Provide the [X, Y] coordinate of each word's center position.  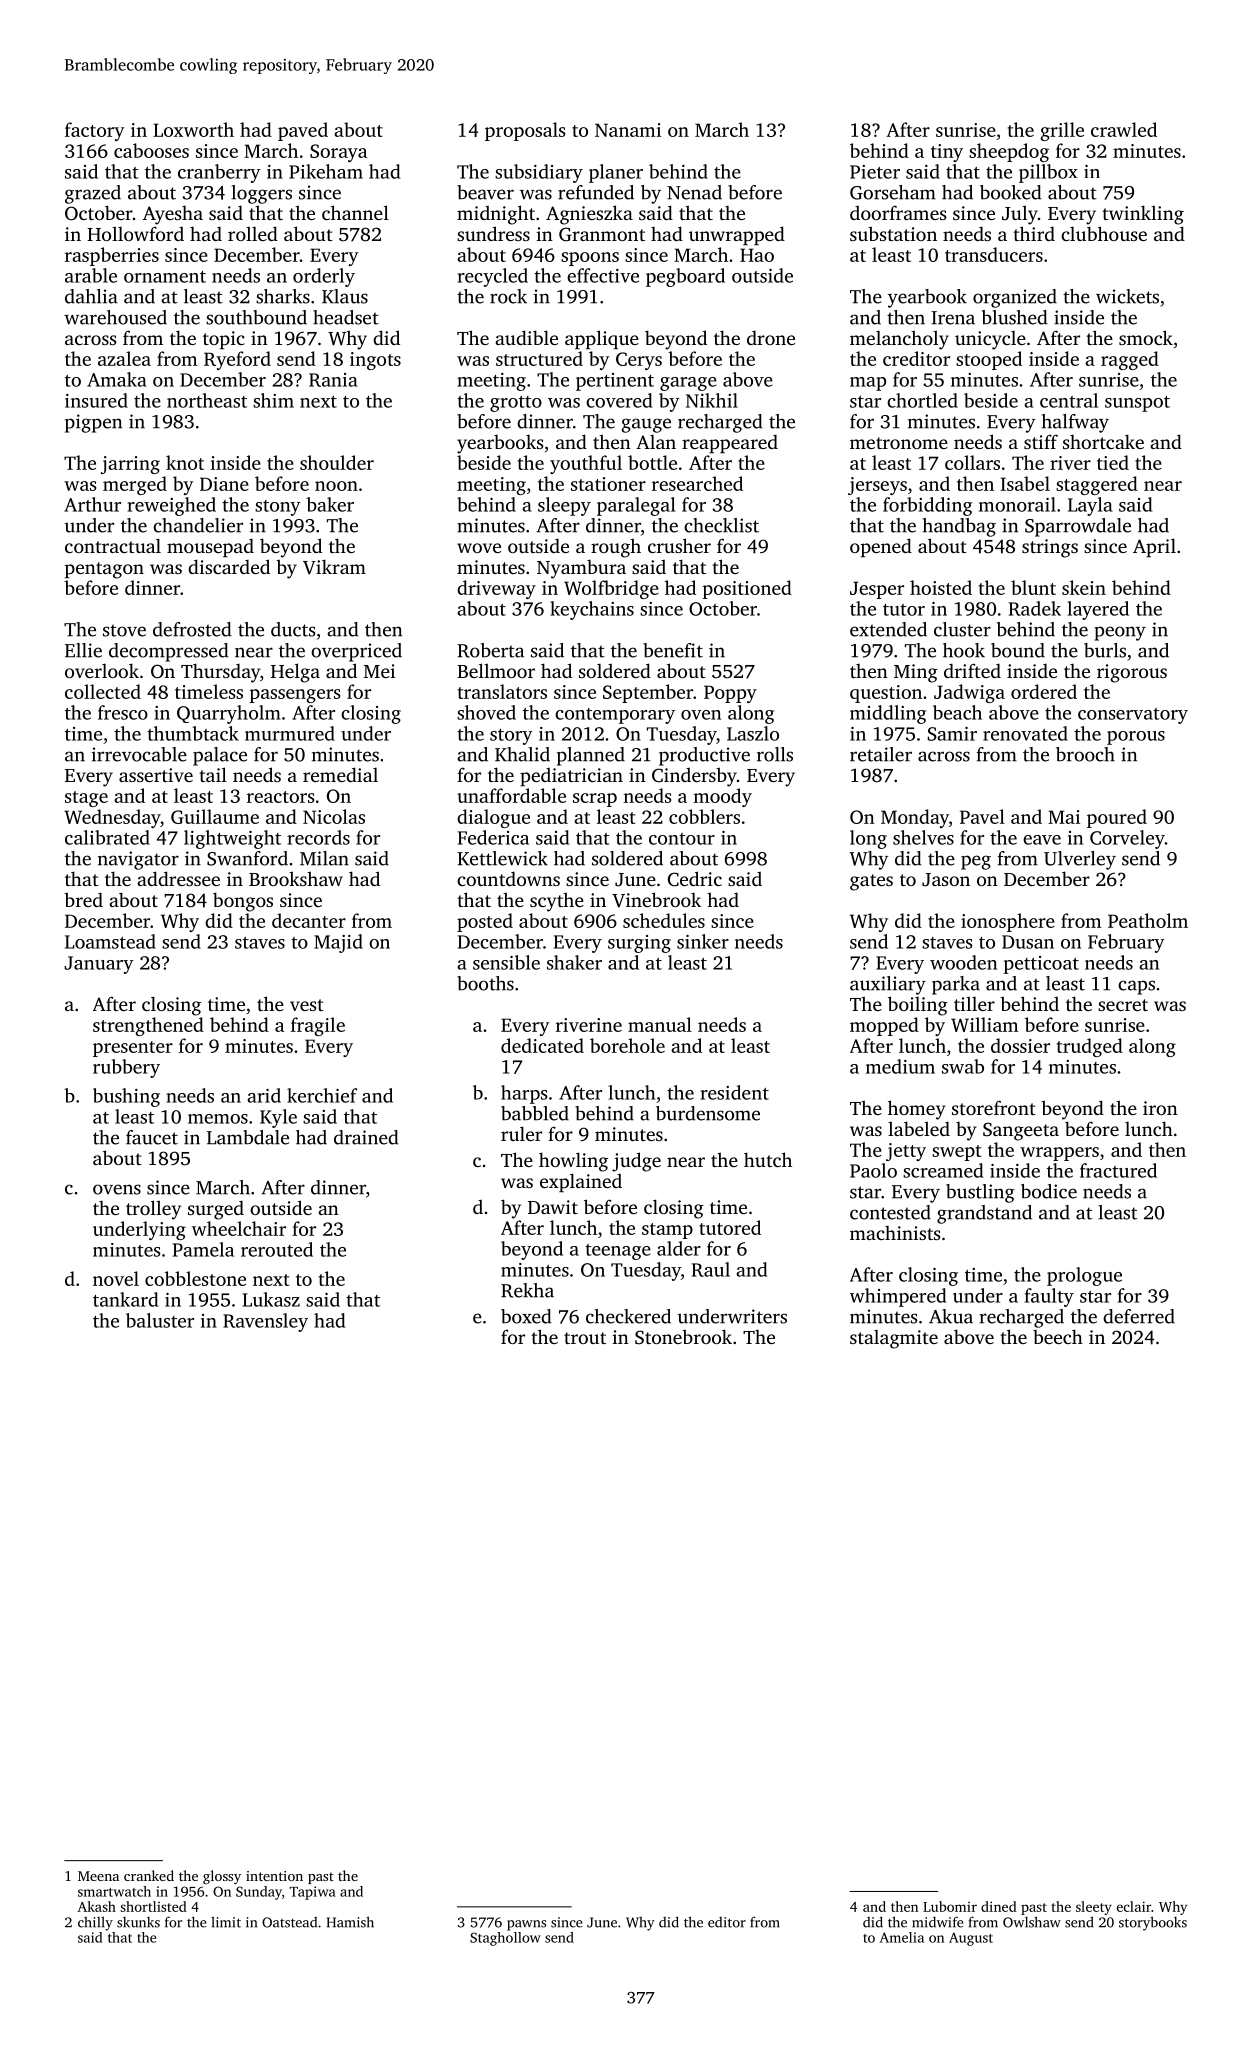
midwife [937, 1922]
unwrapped [737, 235]
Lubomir [950, 1906]
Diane [224, 484]
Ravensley [265, 1322]
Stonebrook [683, 1337]
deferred [1139, 1316]
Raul [711, 1269]
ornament [165, 277]
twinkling [1143, 215]
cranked [149, 1875]
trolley [153, 1210]
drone [771, 337]
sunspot [1137, 404]
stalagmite [894, 1339]
